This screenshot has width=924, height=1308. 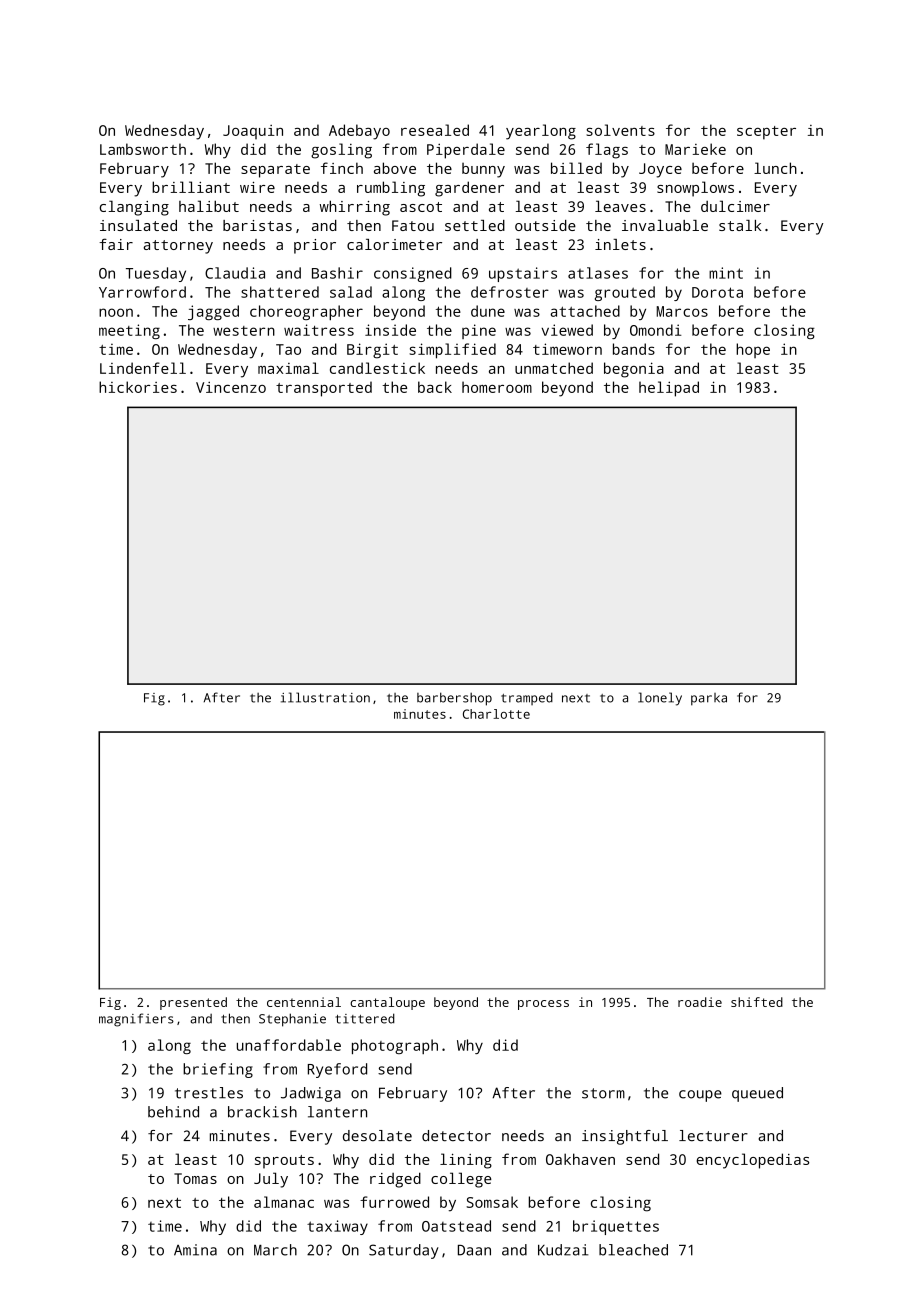 What do you see at coordinates (620, 130) in the screenshot?
I see `solvents` at bounding box center [620, 130].
